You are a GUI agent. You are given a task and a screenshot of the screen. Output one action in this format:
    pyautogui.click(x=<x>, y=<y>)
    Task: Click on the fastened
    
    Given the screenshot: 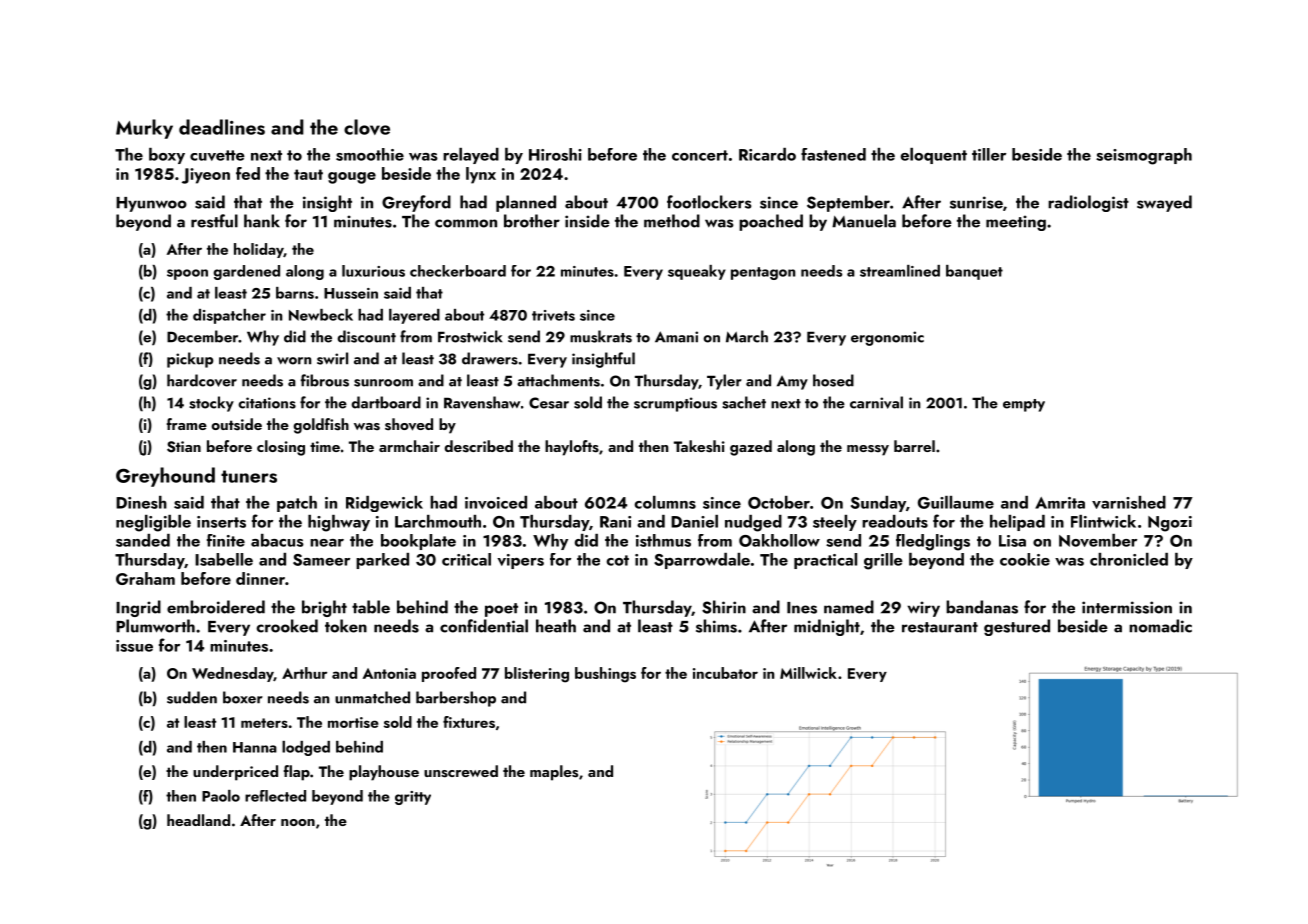 What is the action you would take?
    pyautogui.click(x=833, y=154)
